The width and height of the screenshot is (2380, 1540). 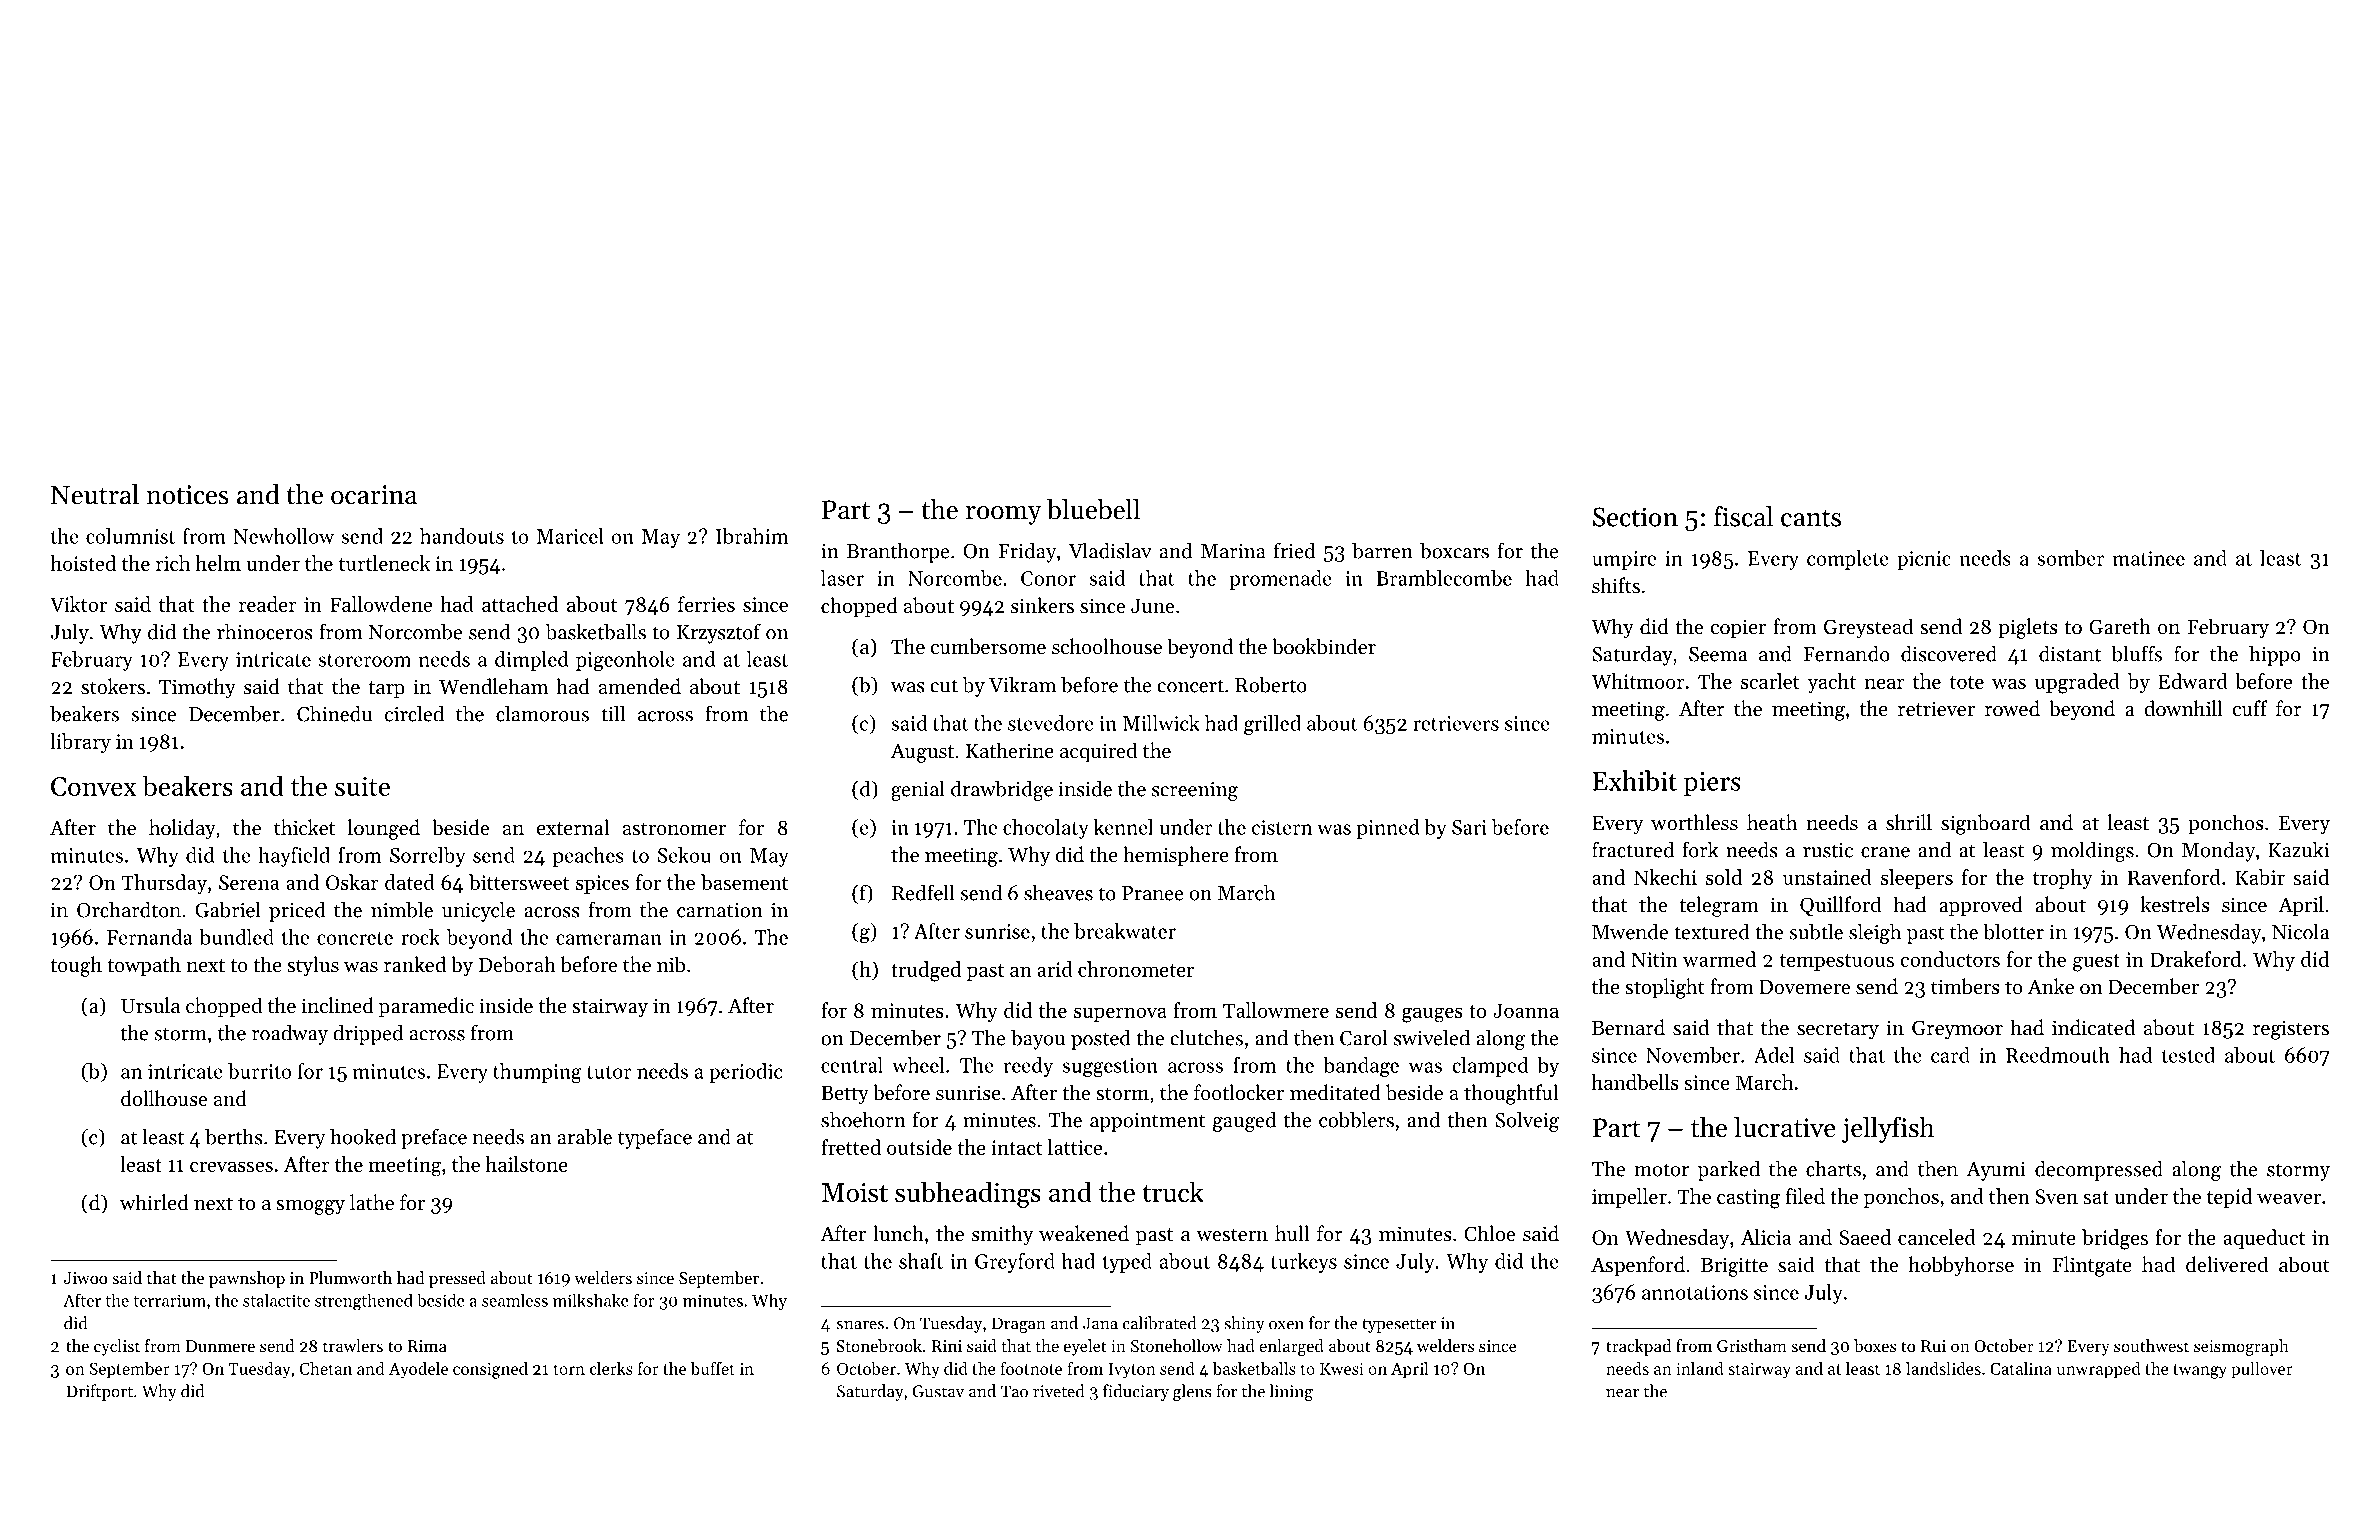 What do you see at coordinates (1848, 560) in the screenshot?
I see `complete` at bounding box center [1848, 560].
